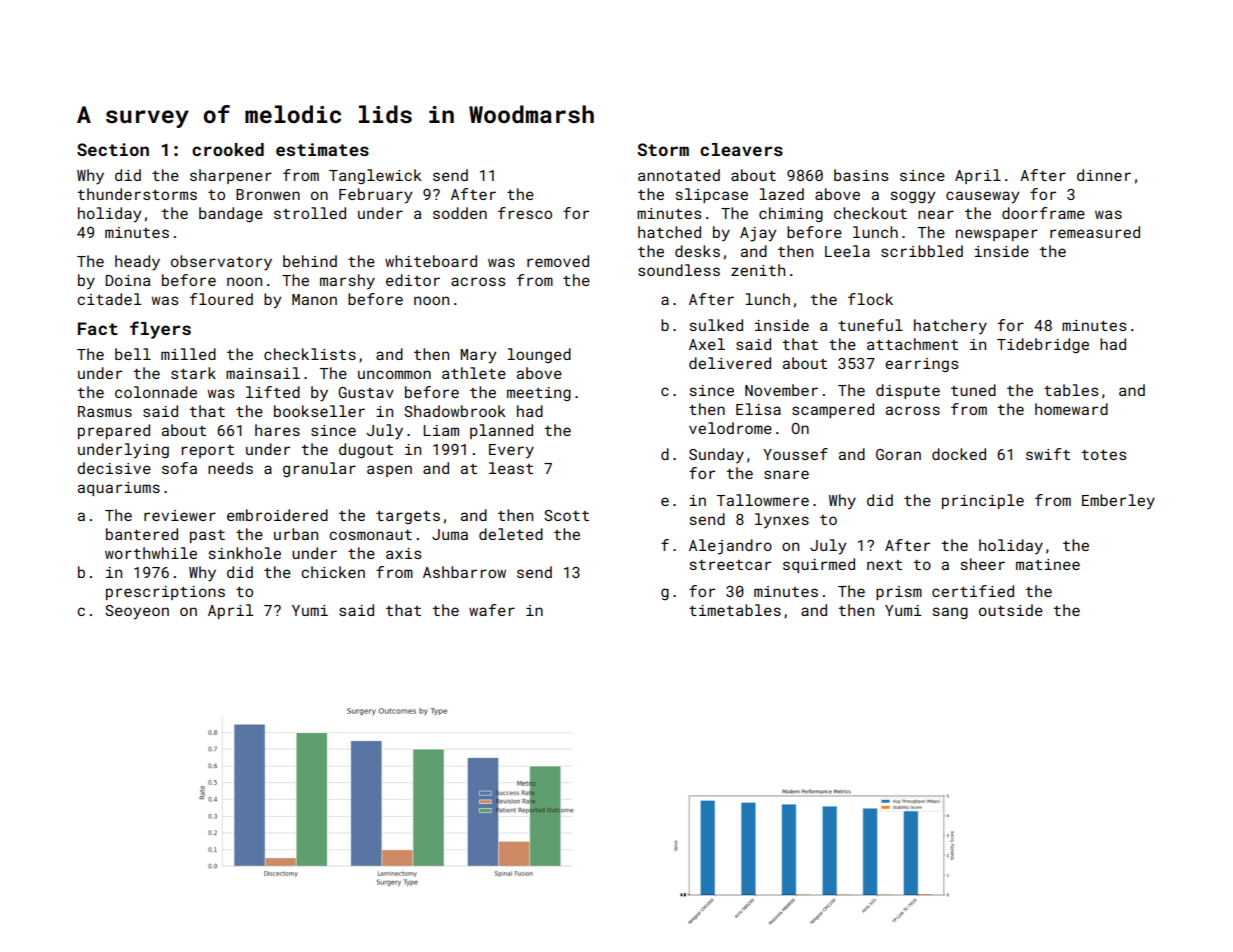  What do you see at coordinates (741, 149) in the screenshot?
I see `cleavers` at bounding box center [741, 149].
